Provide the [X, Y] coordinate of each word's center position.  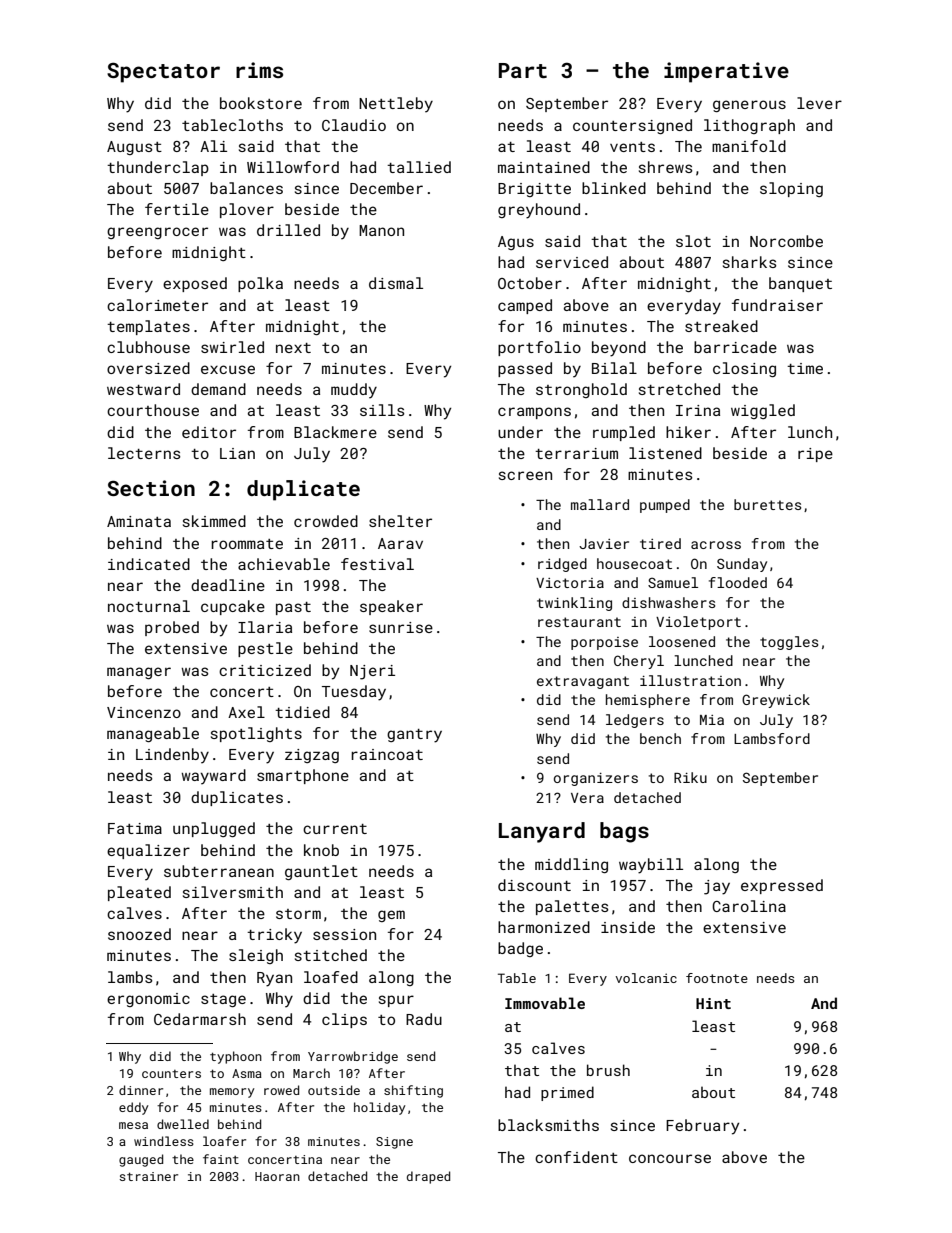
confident [576, 1157]
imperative [726, 72]
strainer [149, 1176]
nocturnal [149, 606]
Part [523, 70]
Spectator [163, 72]
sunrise [401, 627]
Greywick [776, 701]
